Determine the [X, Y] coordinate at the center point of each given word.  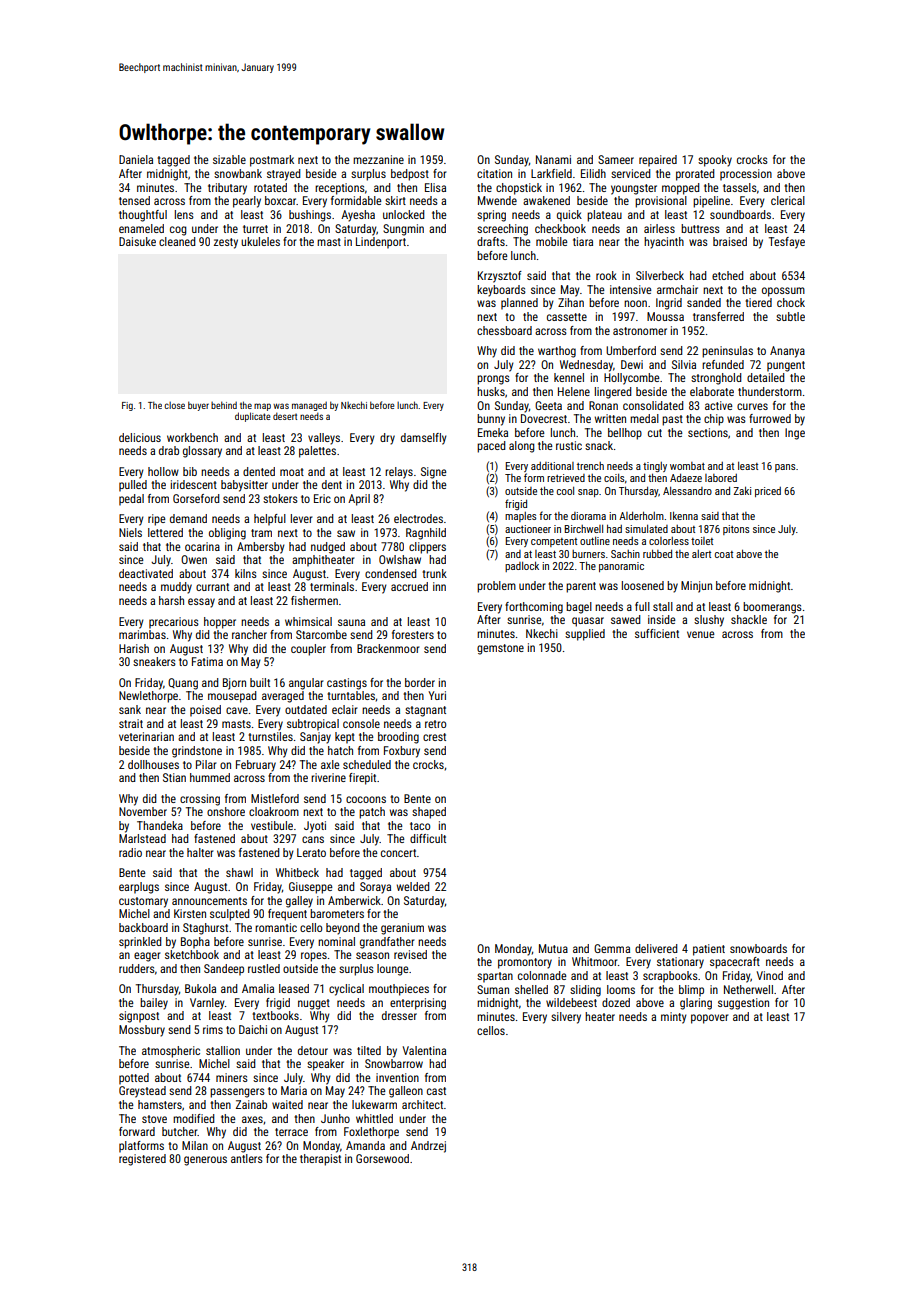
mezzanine [378, 159]
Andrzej [428, 1147]
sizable [229, 159]
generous [205, 1161]
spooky [715, 161]
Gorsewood [382, 1158]
